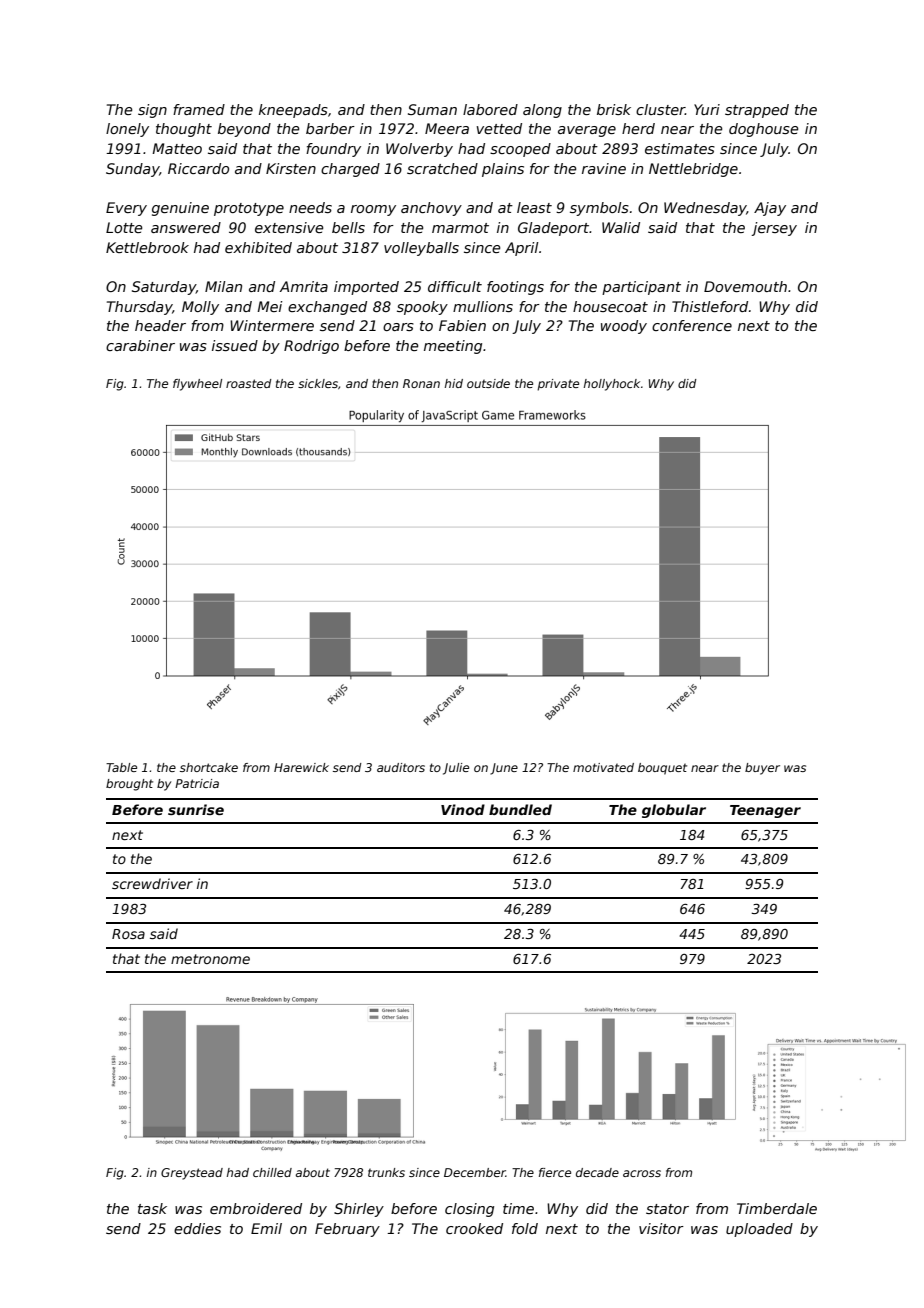  Describe the element at coordinates (662, 769) in the screenshot. I see `bouquet` at that location.
